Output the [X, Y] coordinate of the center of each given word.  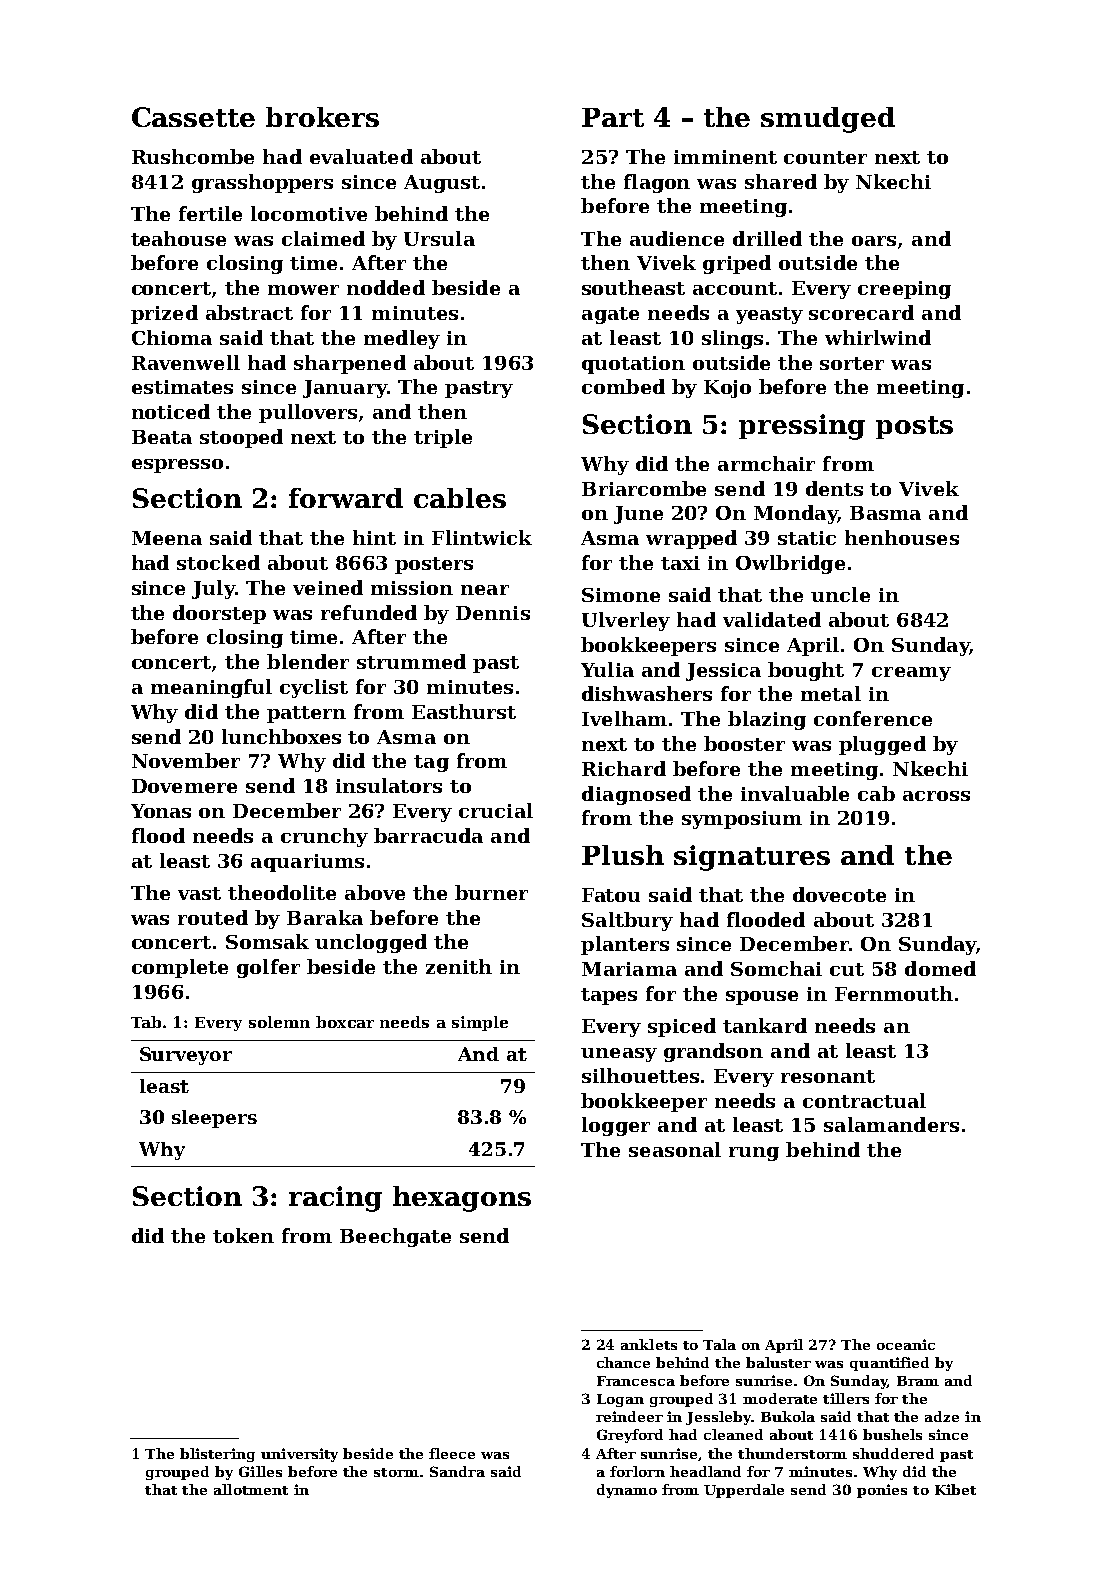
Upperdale [744, 1491]
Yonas [161, 811]
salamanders [891, 1124]
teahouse [178, 238]
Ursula [439, 238]
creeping [904, 290]
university [299, 1455]
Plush [623, 855]
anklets [649, 1344]
